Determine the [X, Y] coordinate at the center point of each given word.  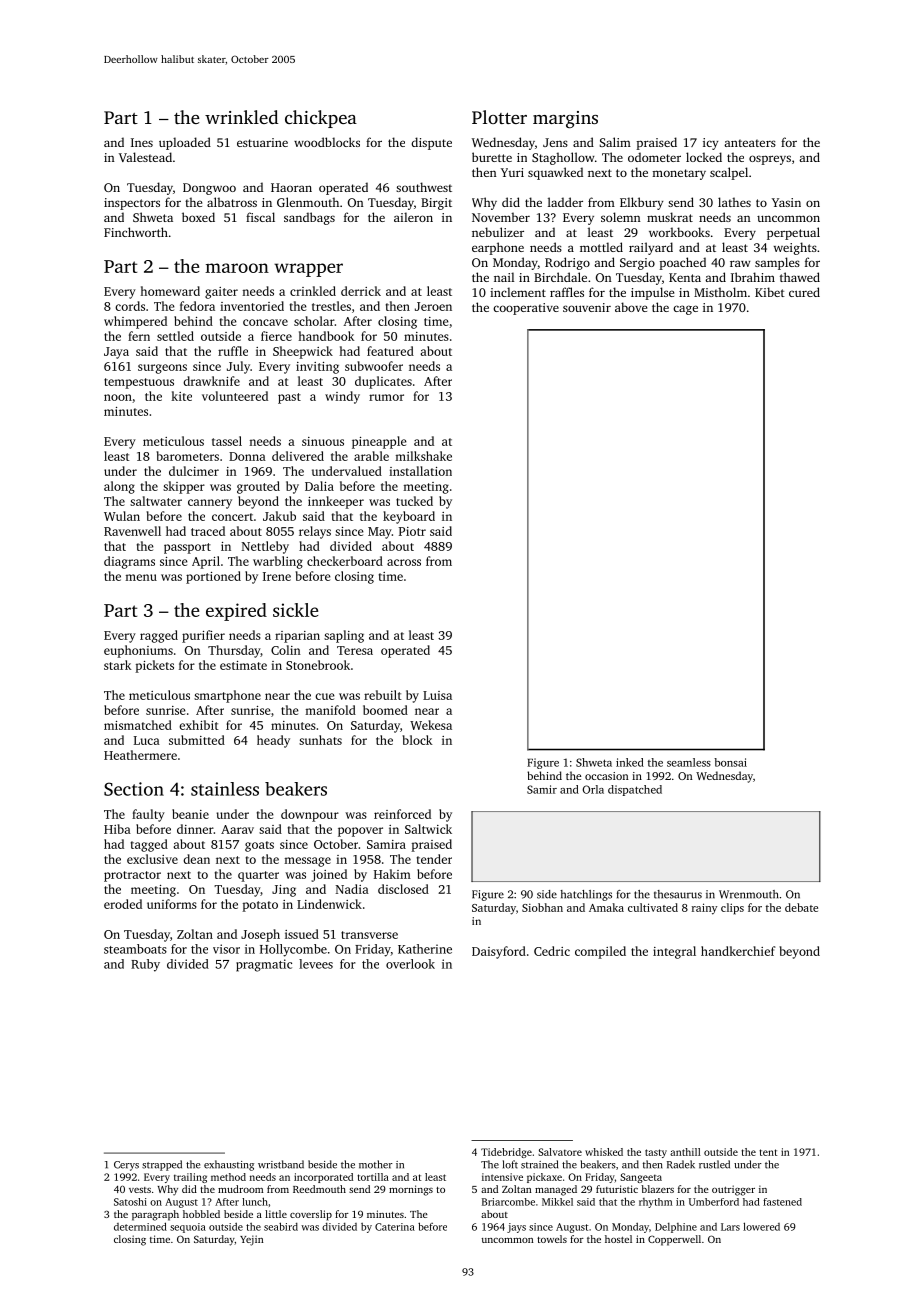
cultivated [653, 907]
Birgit [436, 204]
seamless [689, 762]
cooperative [526, 309]
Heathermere [140, 755]
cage [685, 310]
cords [130, 306]
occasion [607, 776]
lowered [761, 1226]
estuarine [262, 142]
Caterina [395, 1227]
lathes [734, 202]
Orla [593, 789]
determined [140, 1226]
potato [260, 906]
